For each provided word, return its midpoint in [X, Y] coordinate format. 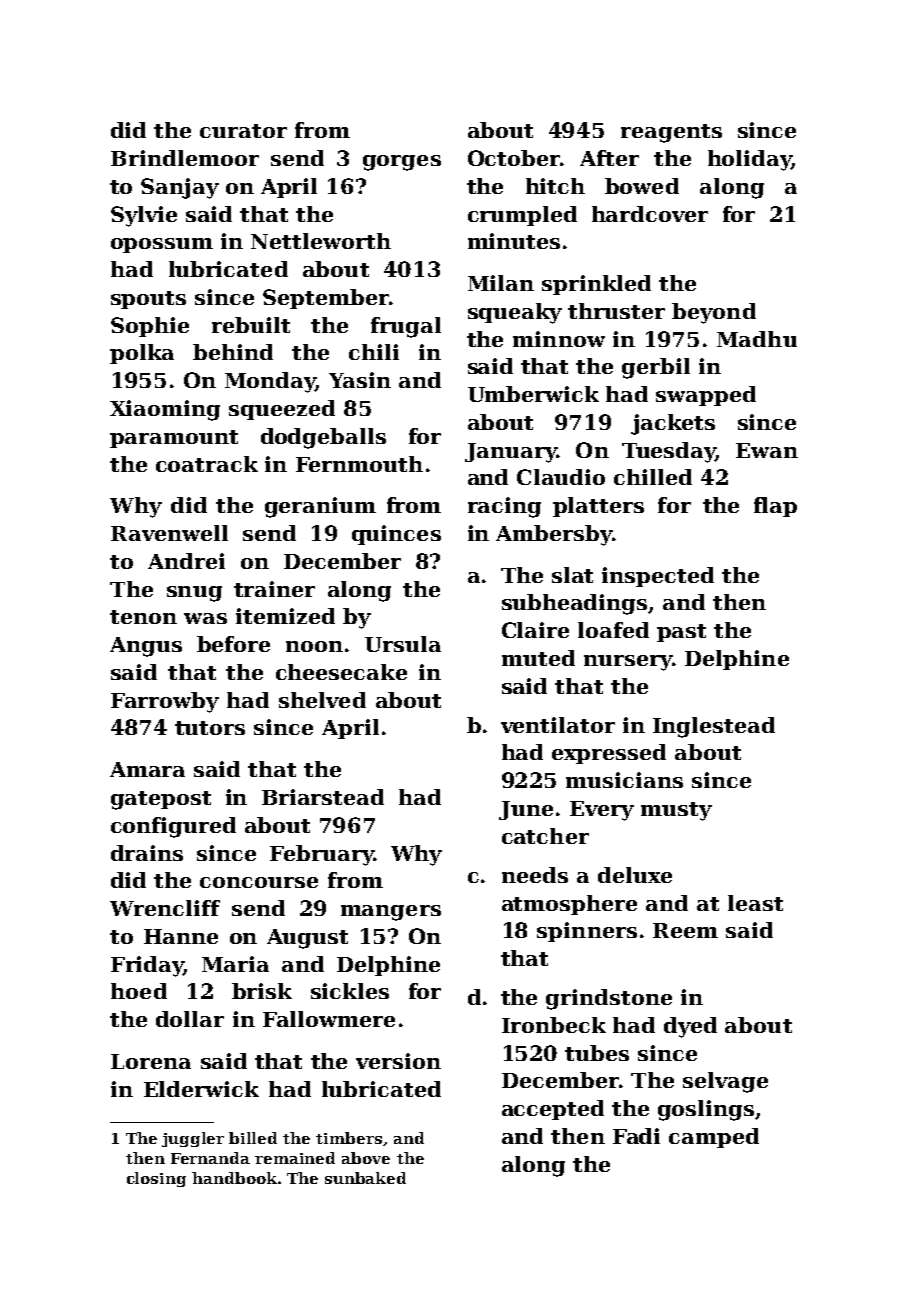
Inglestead [714, 727]
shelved [322, 700]
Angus [146, 647]
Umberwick [533, 394]
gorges [402, 163]
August [307, 939]
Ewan [767, 450]
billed [253, 1138]
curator [243, 131]
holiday [750, 160]
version [398, 1061]
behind [233, 352]
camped [714, 1138]
